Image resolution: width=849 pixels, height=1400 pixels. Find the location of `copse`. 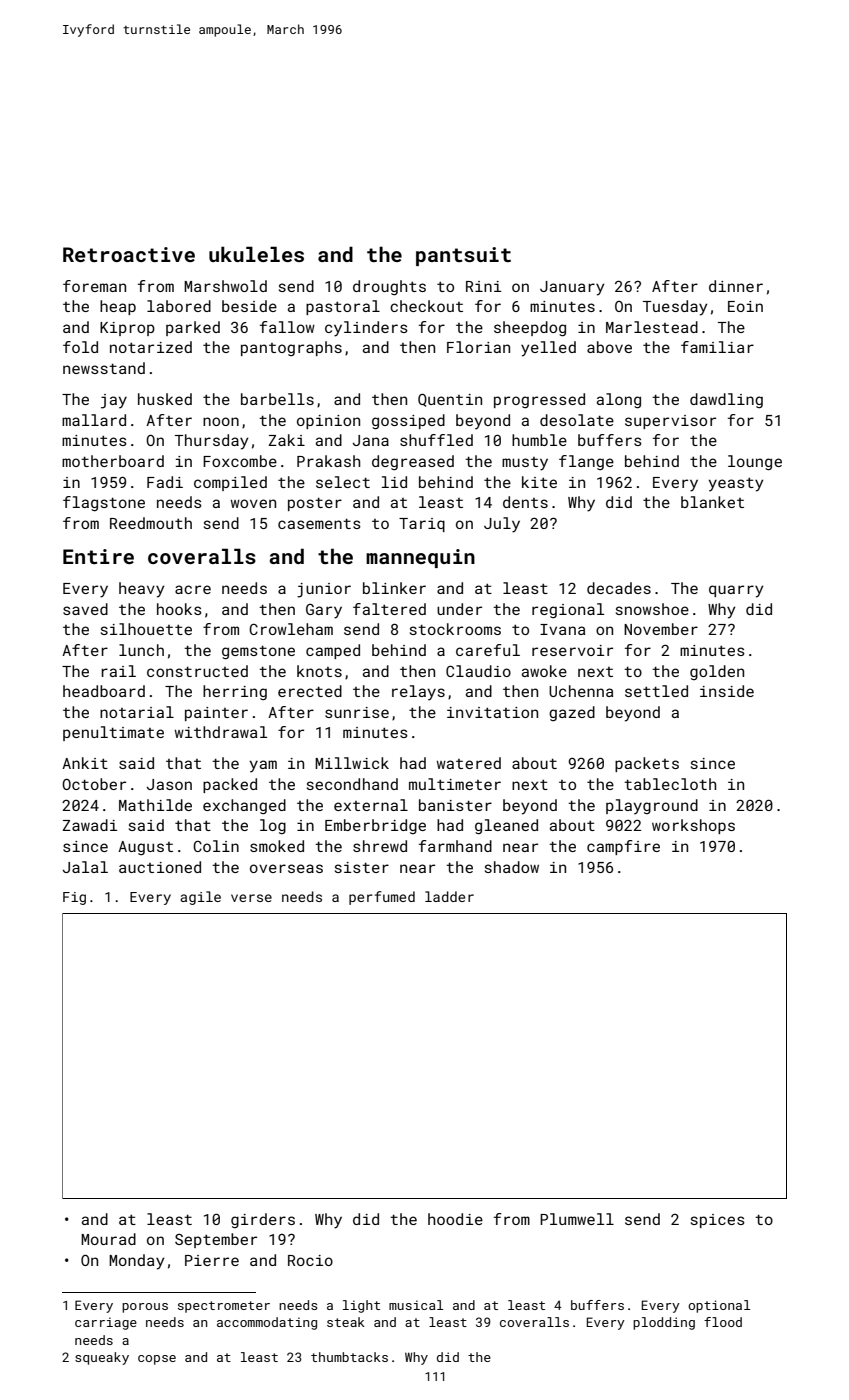

copse is located at coordinates (157, 1360).
